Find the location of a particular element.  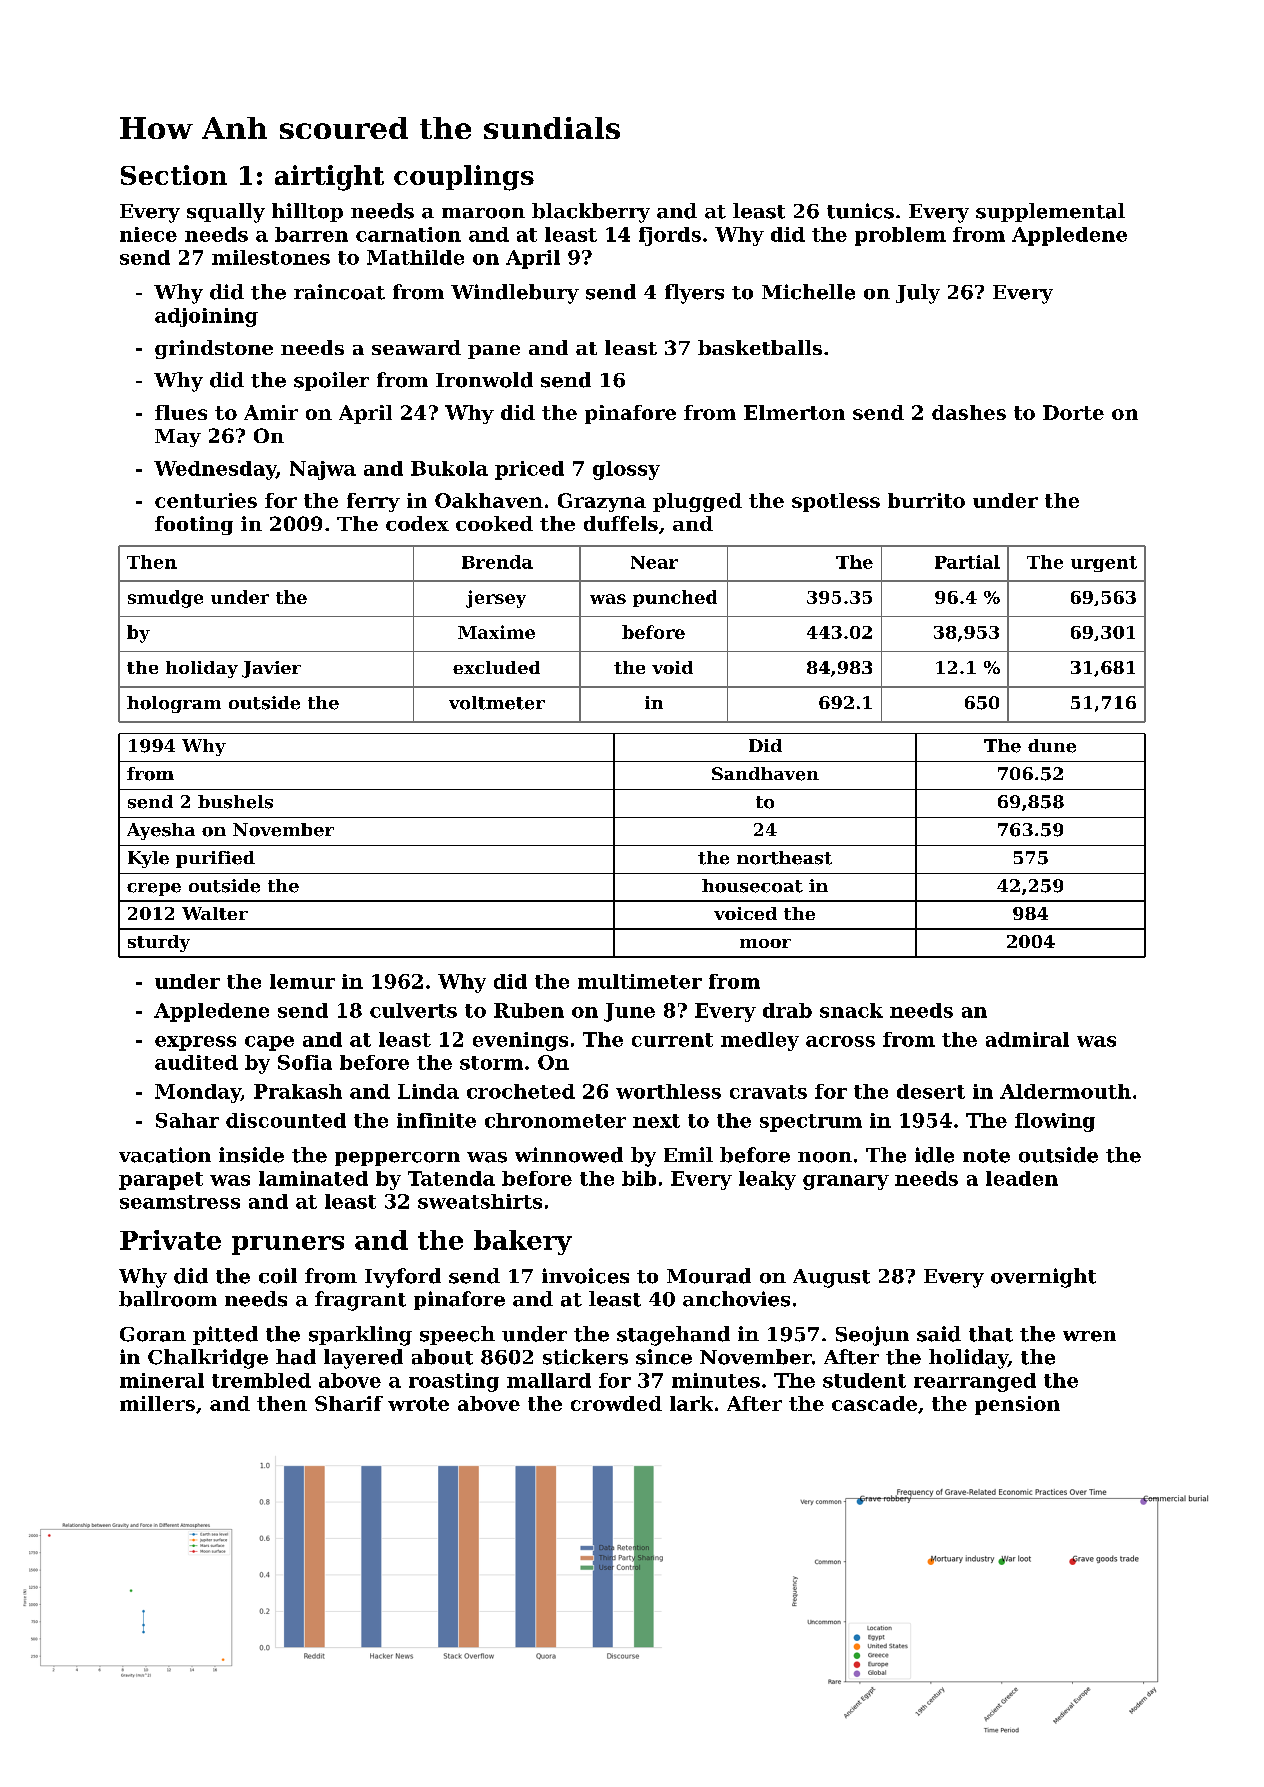

supplemental is located at coordinates (1050, 212).
